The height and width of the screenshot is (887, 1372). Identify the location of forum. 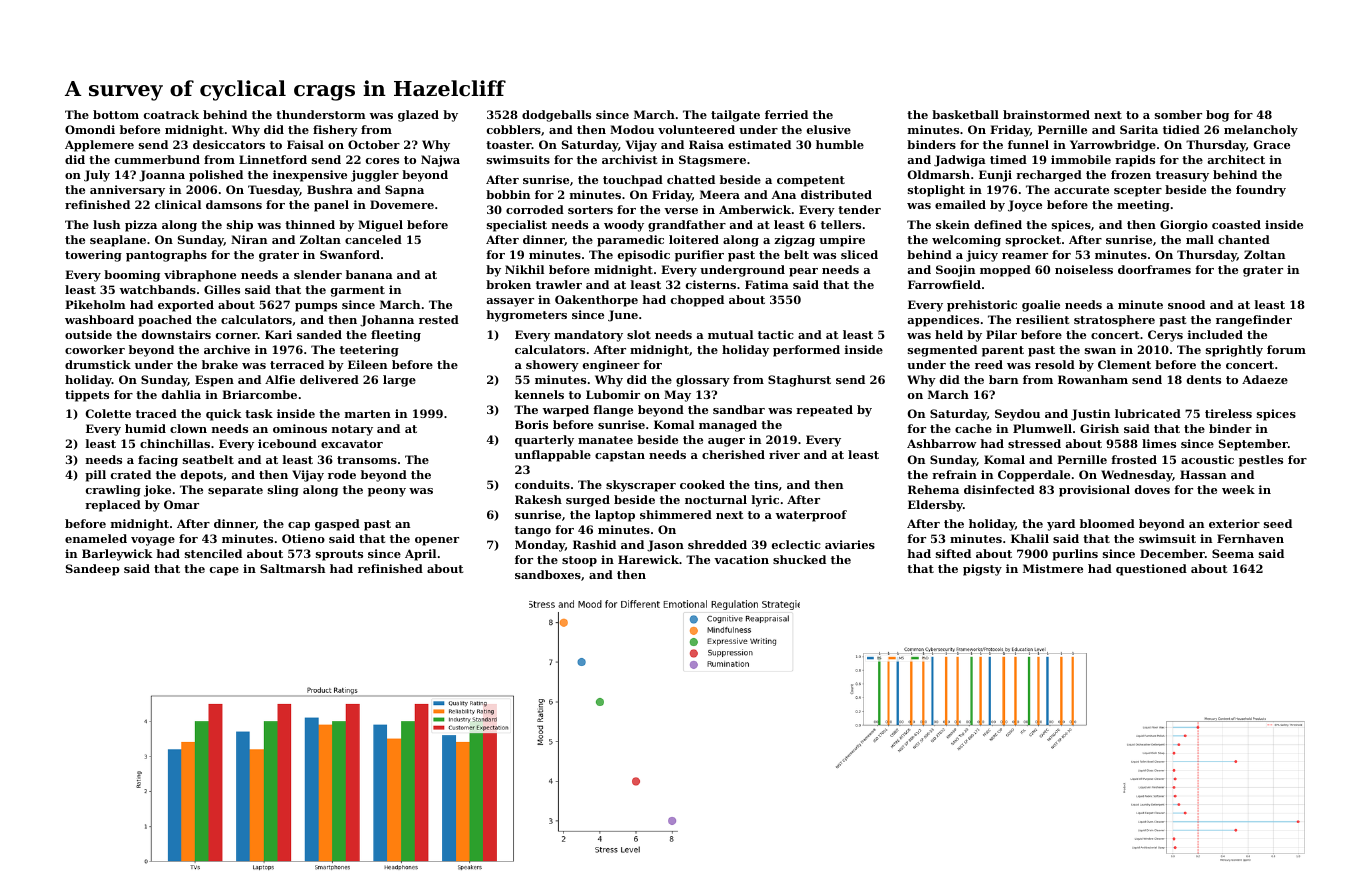
(1286, 349).
